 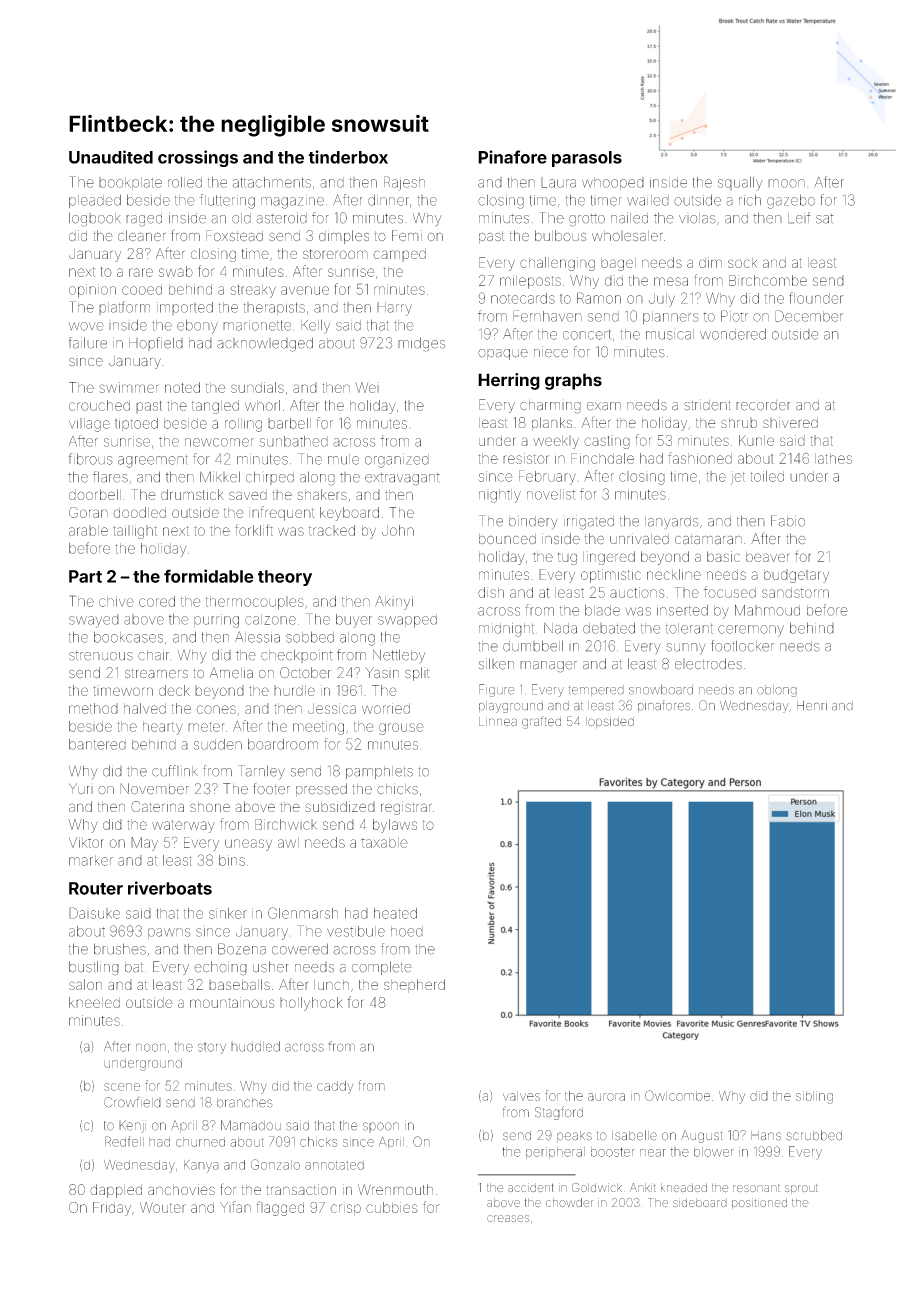 I want to click on hoed, so click(x=407, y=931).
